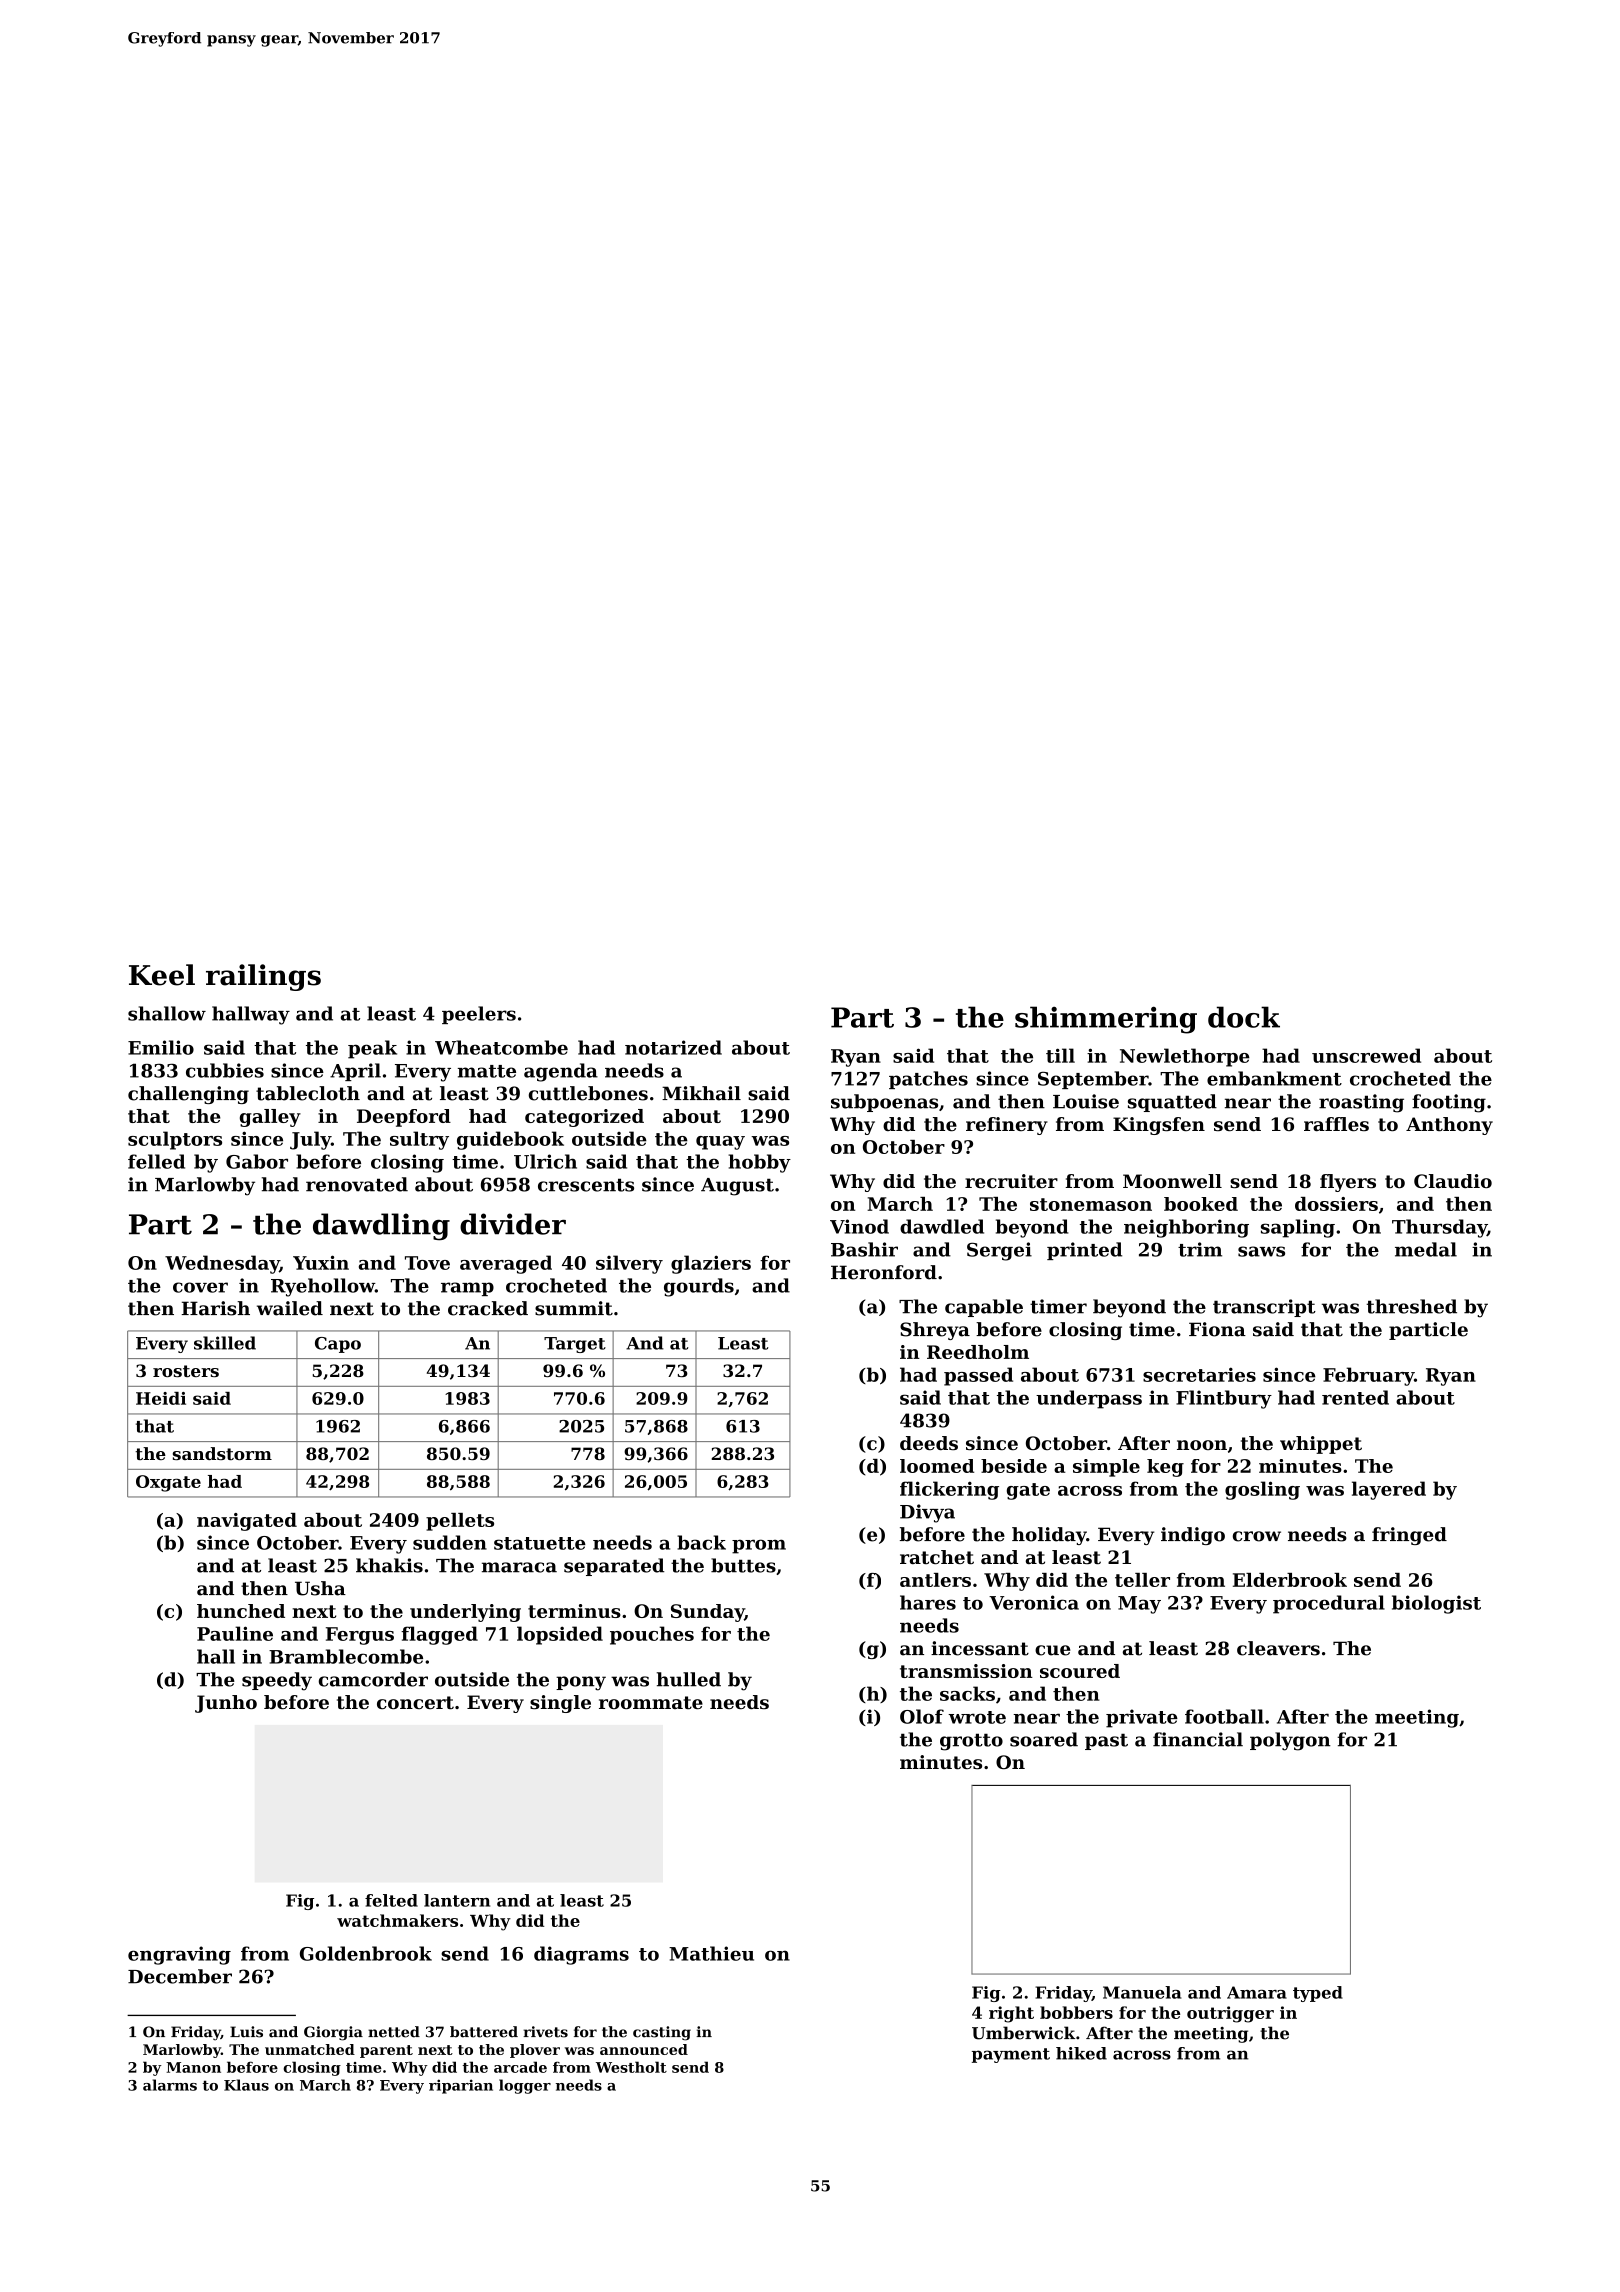  Describe the element at coordinates (415, 1702) in the page. I see `concert` at that location.
